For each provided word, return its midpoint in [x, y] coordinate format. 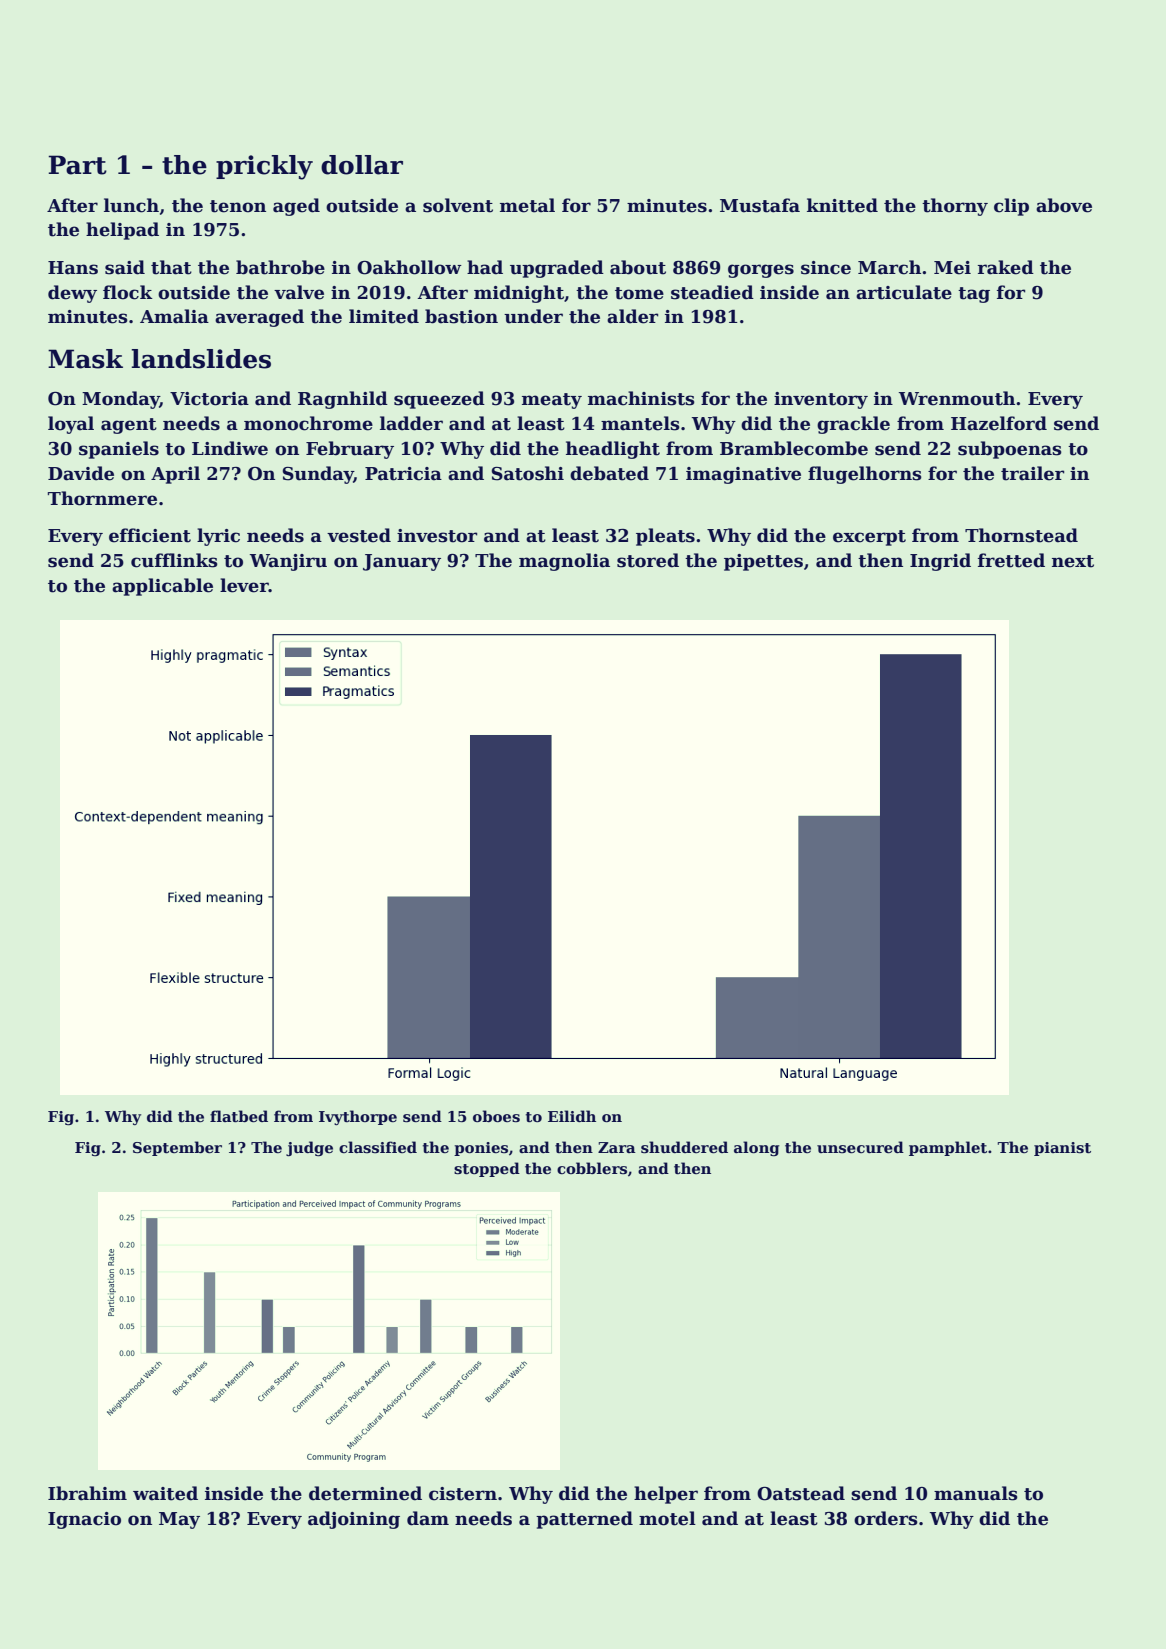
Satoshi [528, 473]
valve [299, 292]
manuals [976, 1493]
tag [974, 295]
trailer [1032, 473]
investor [437, 536]
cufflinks [174, 560]
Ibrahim [87, 1493]
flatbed [239, 1116]
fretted [1011, 560]
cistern [463, 1494]
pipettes [763, 562]
